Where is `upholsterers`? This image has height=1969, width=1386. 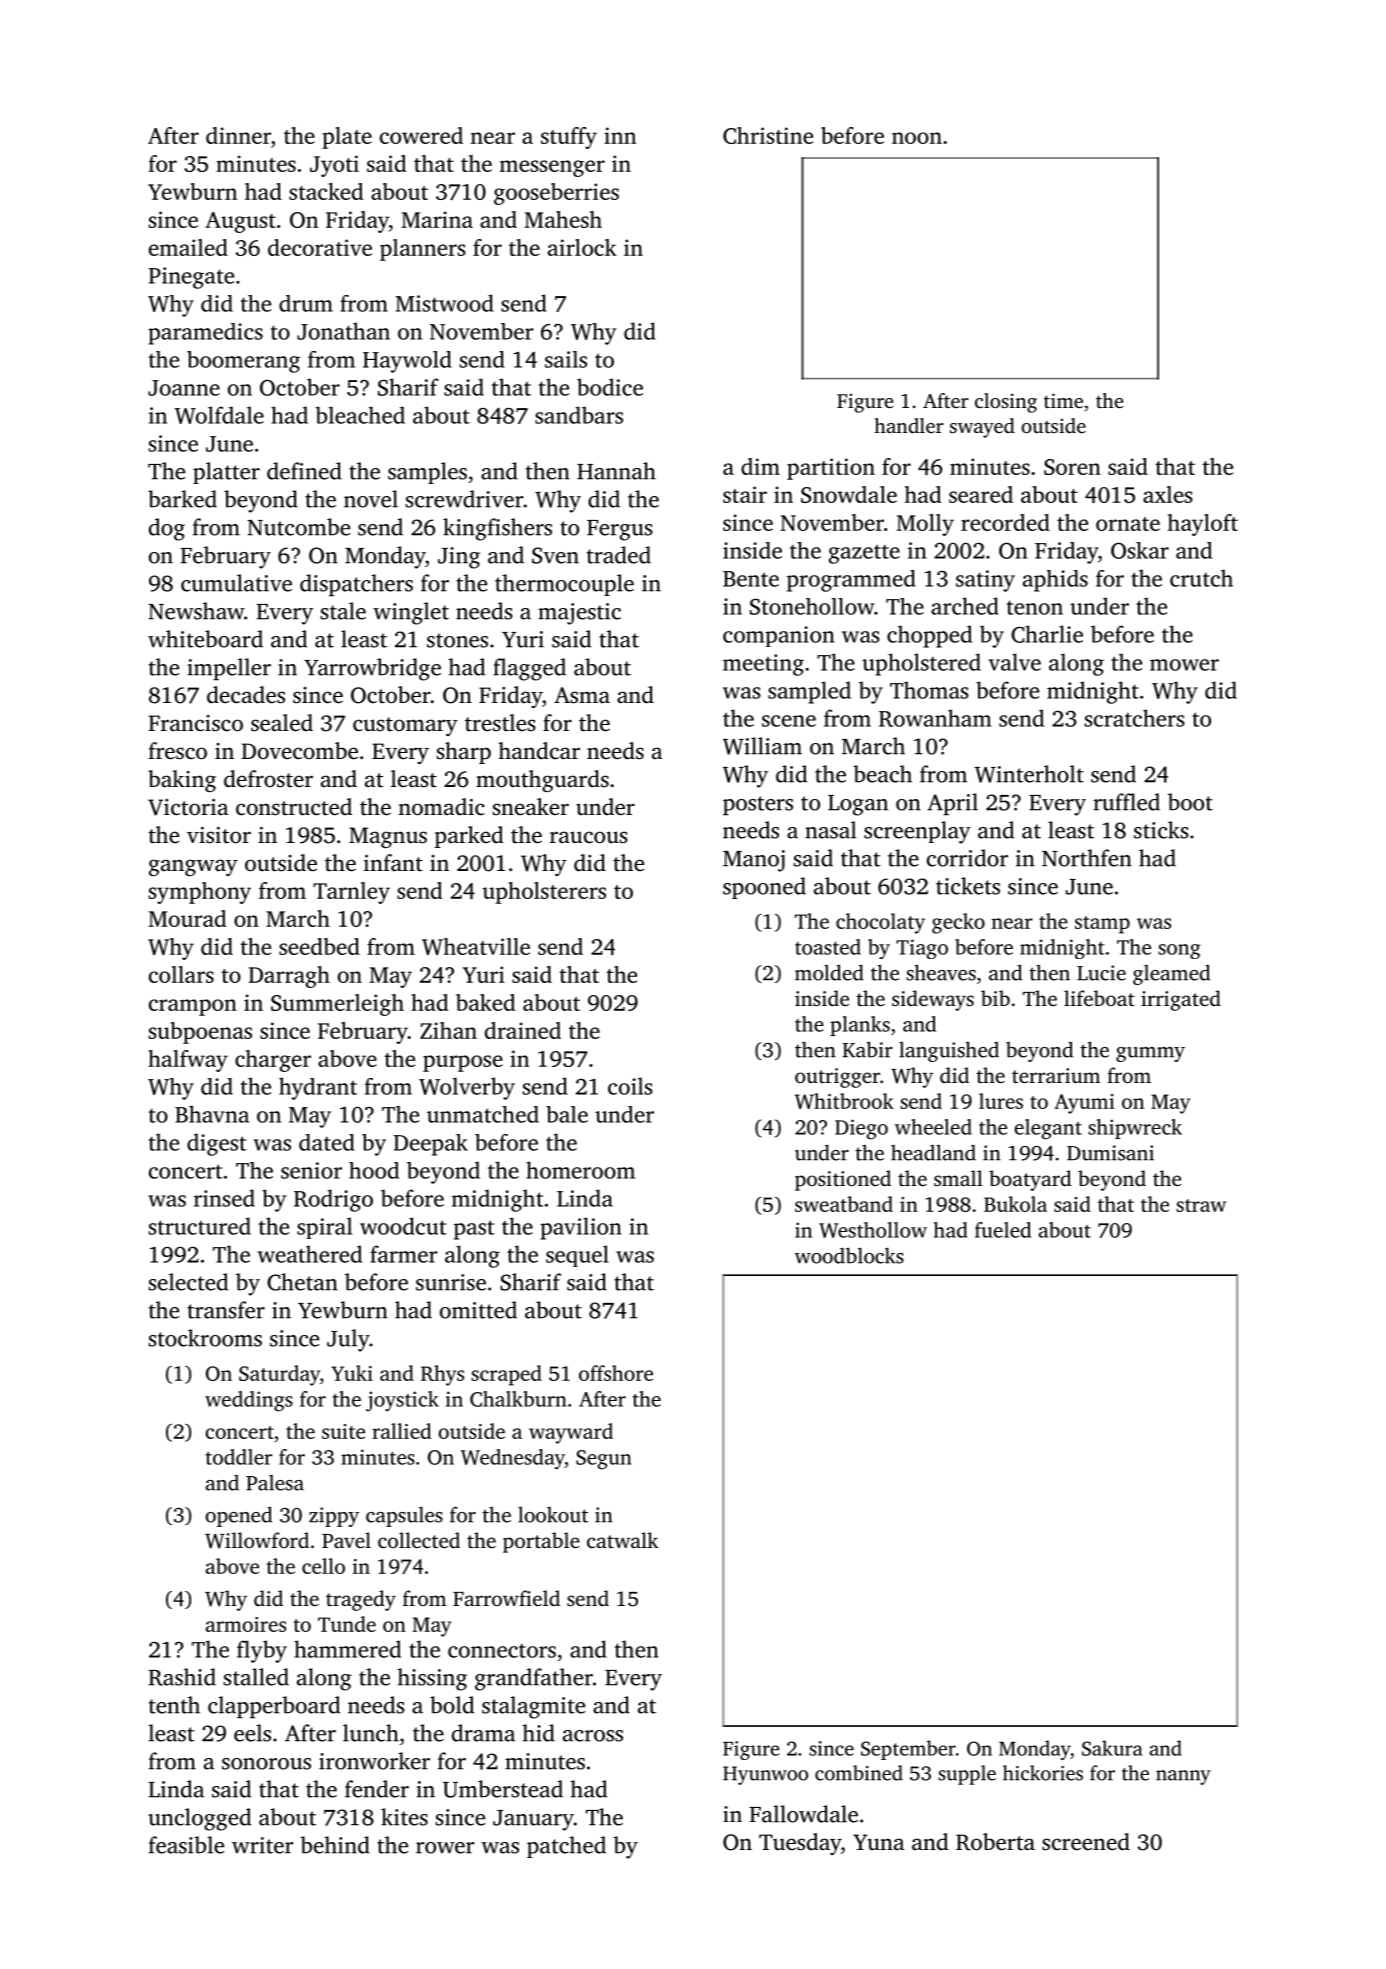
upholsterers is located at coordinates (544, 893).
